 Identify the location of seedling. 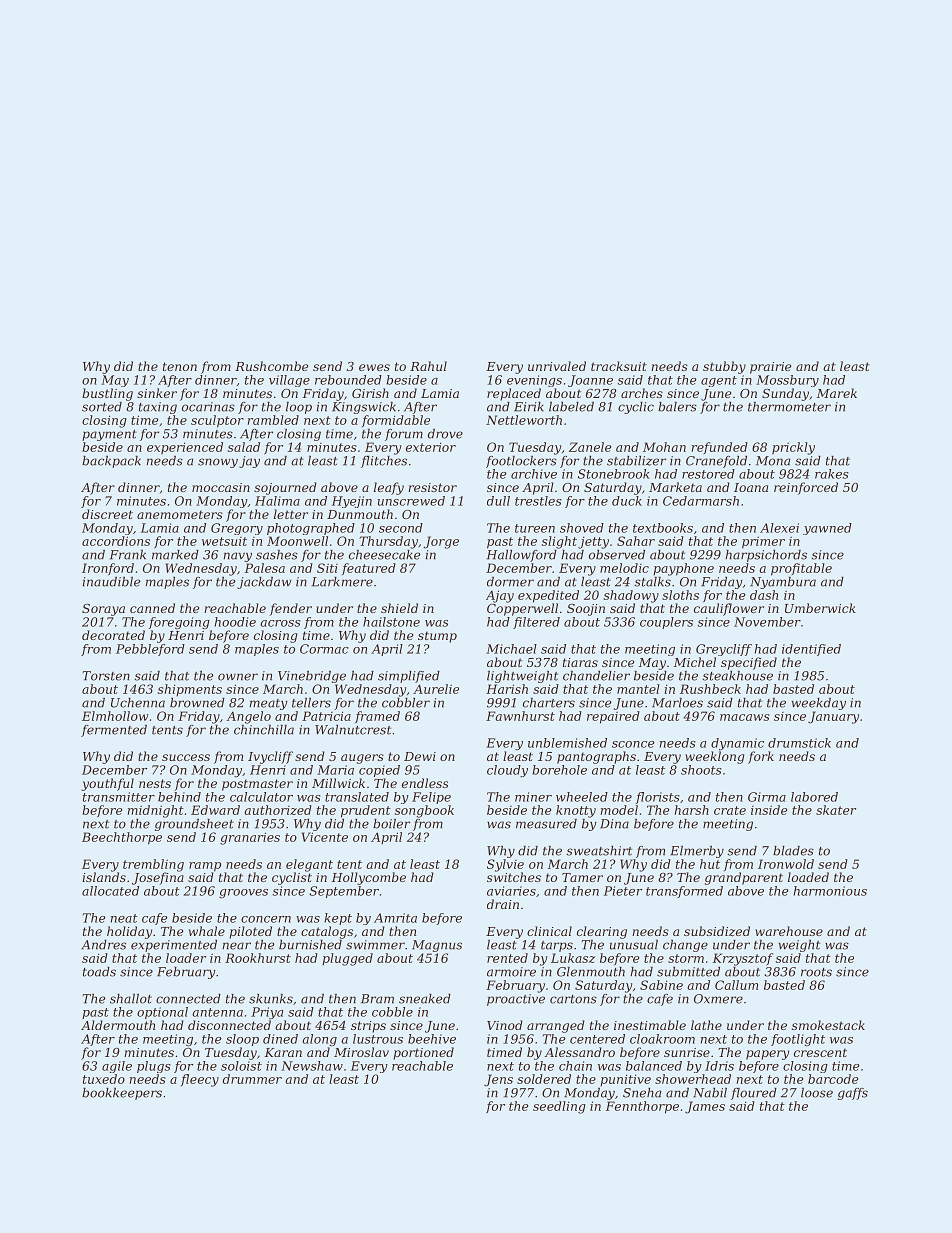
(559, 1107).
